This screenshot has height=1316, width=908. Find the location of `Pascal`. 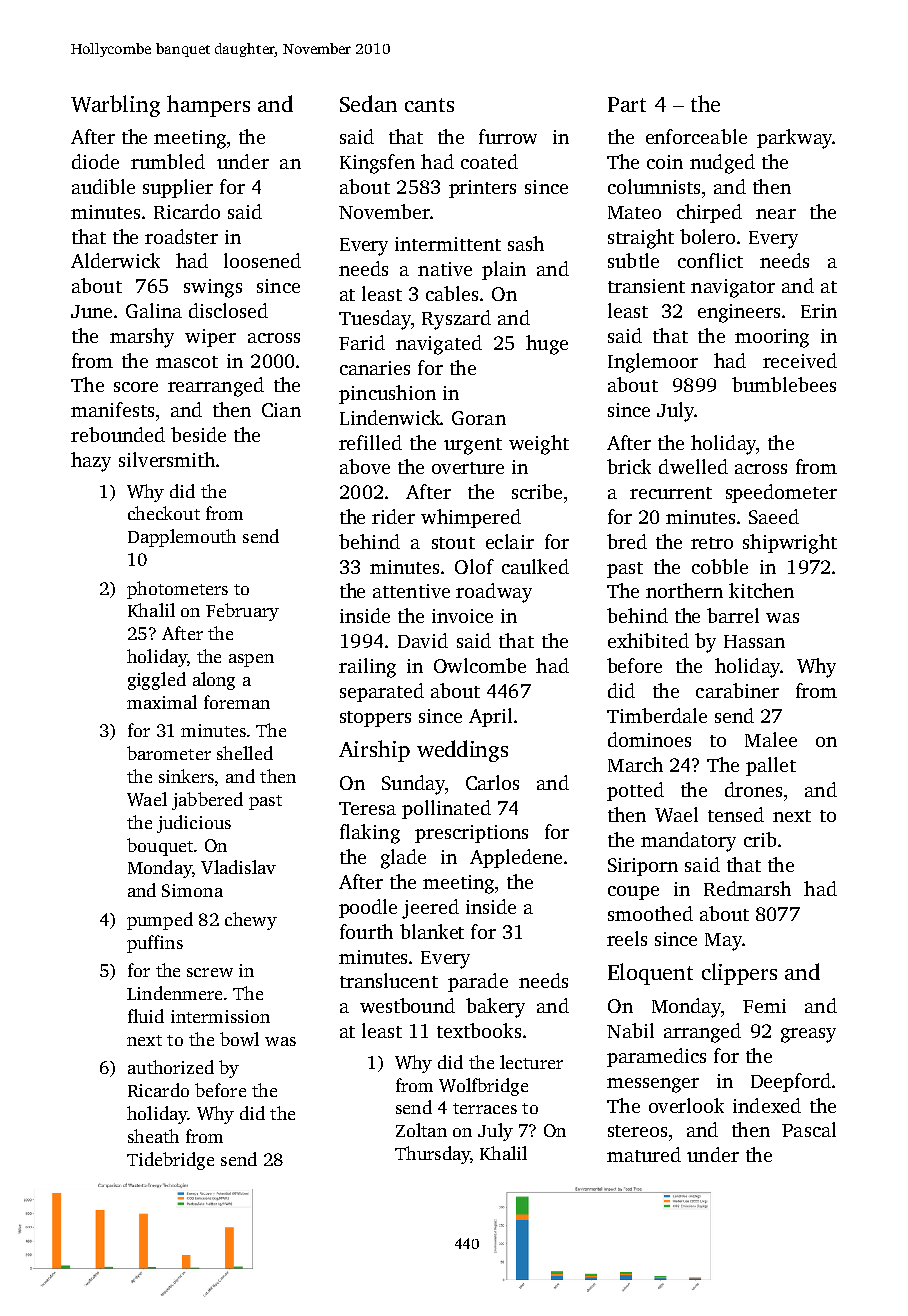

Pascal is located at coordinates (809, 1129).
